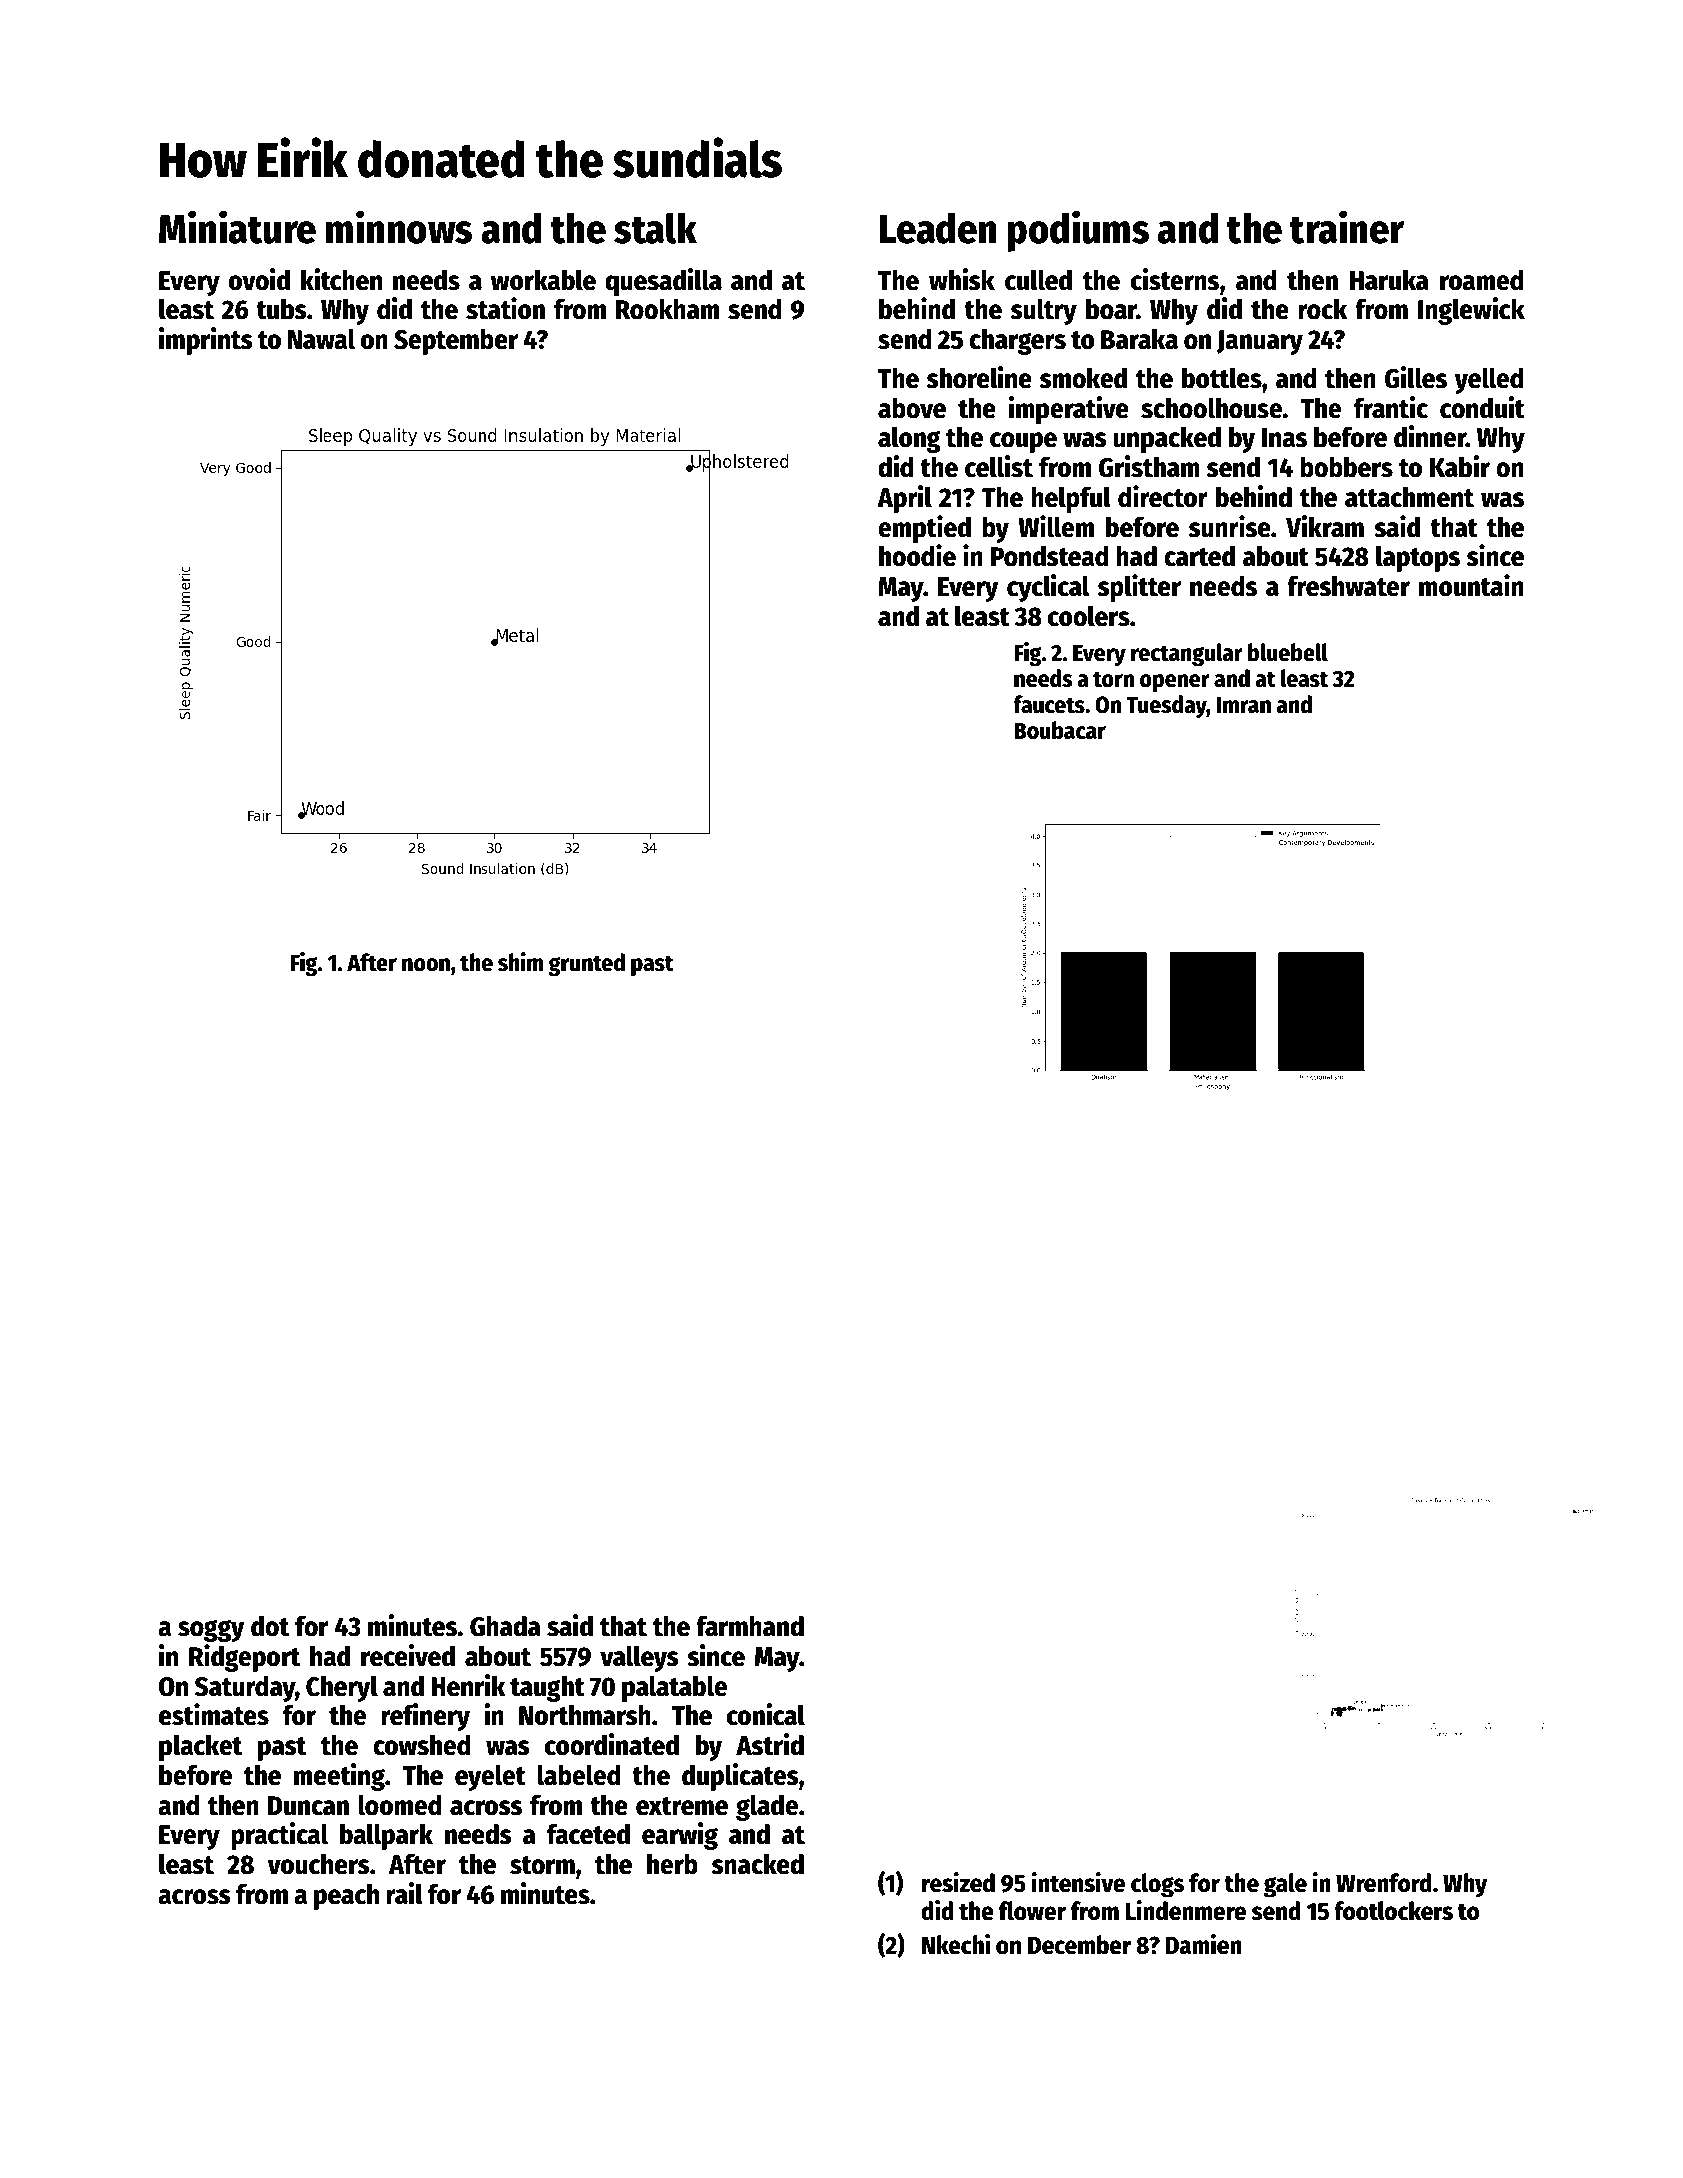  What do you see at coordinates (505, 1626) in the screenshot?
I see `Ghada` at bounding box center [505, 1626].
